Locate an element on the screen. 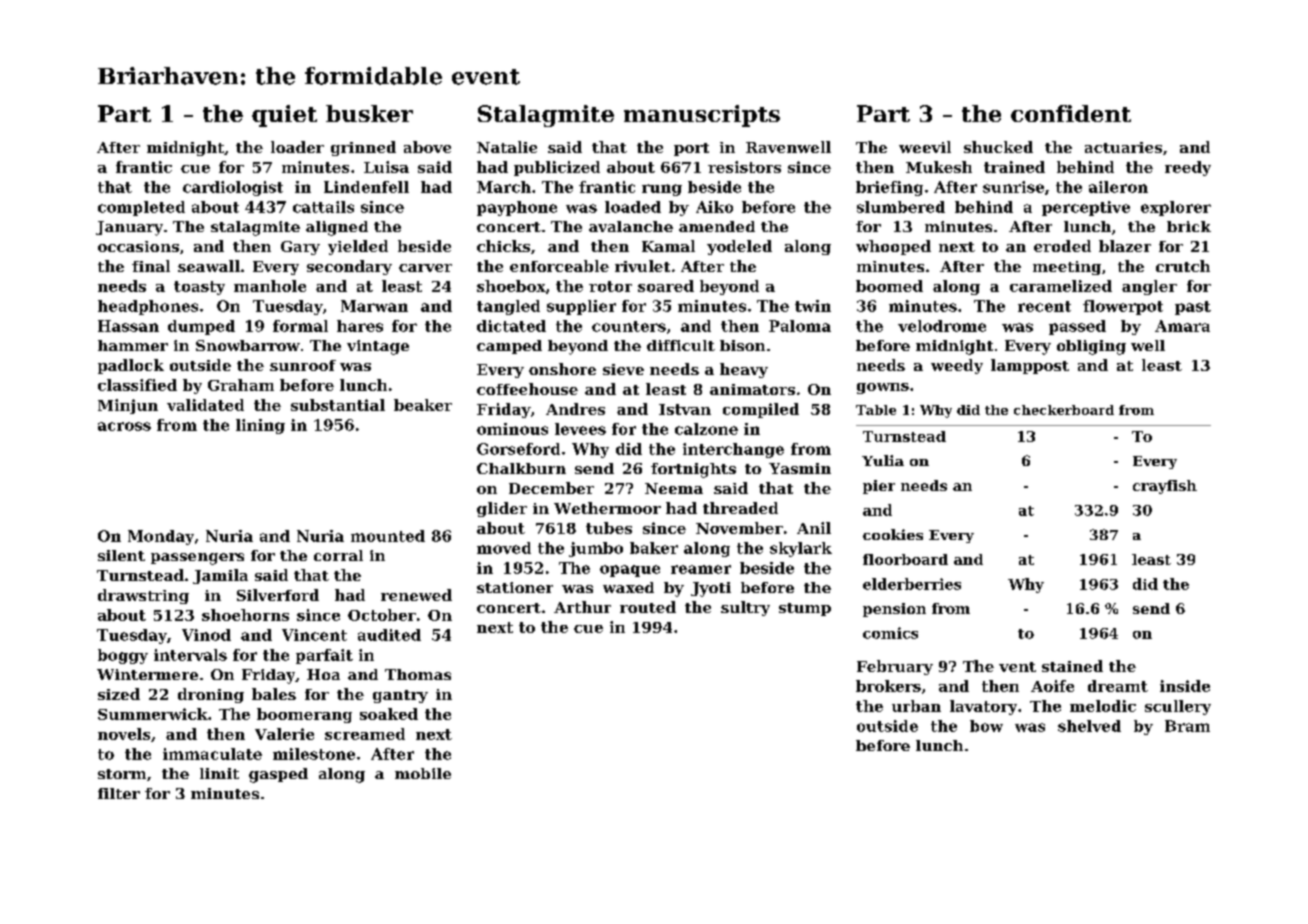 This screenshot has height=924, width=1308. silent is located at coordinates (121, 555).
